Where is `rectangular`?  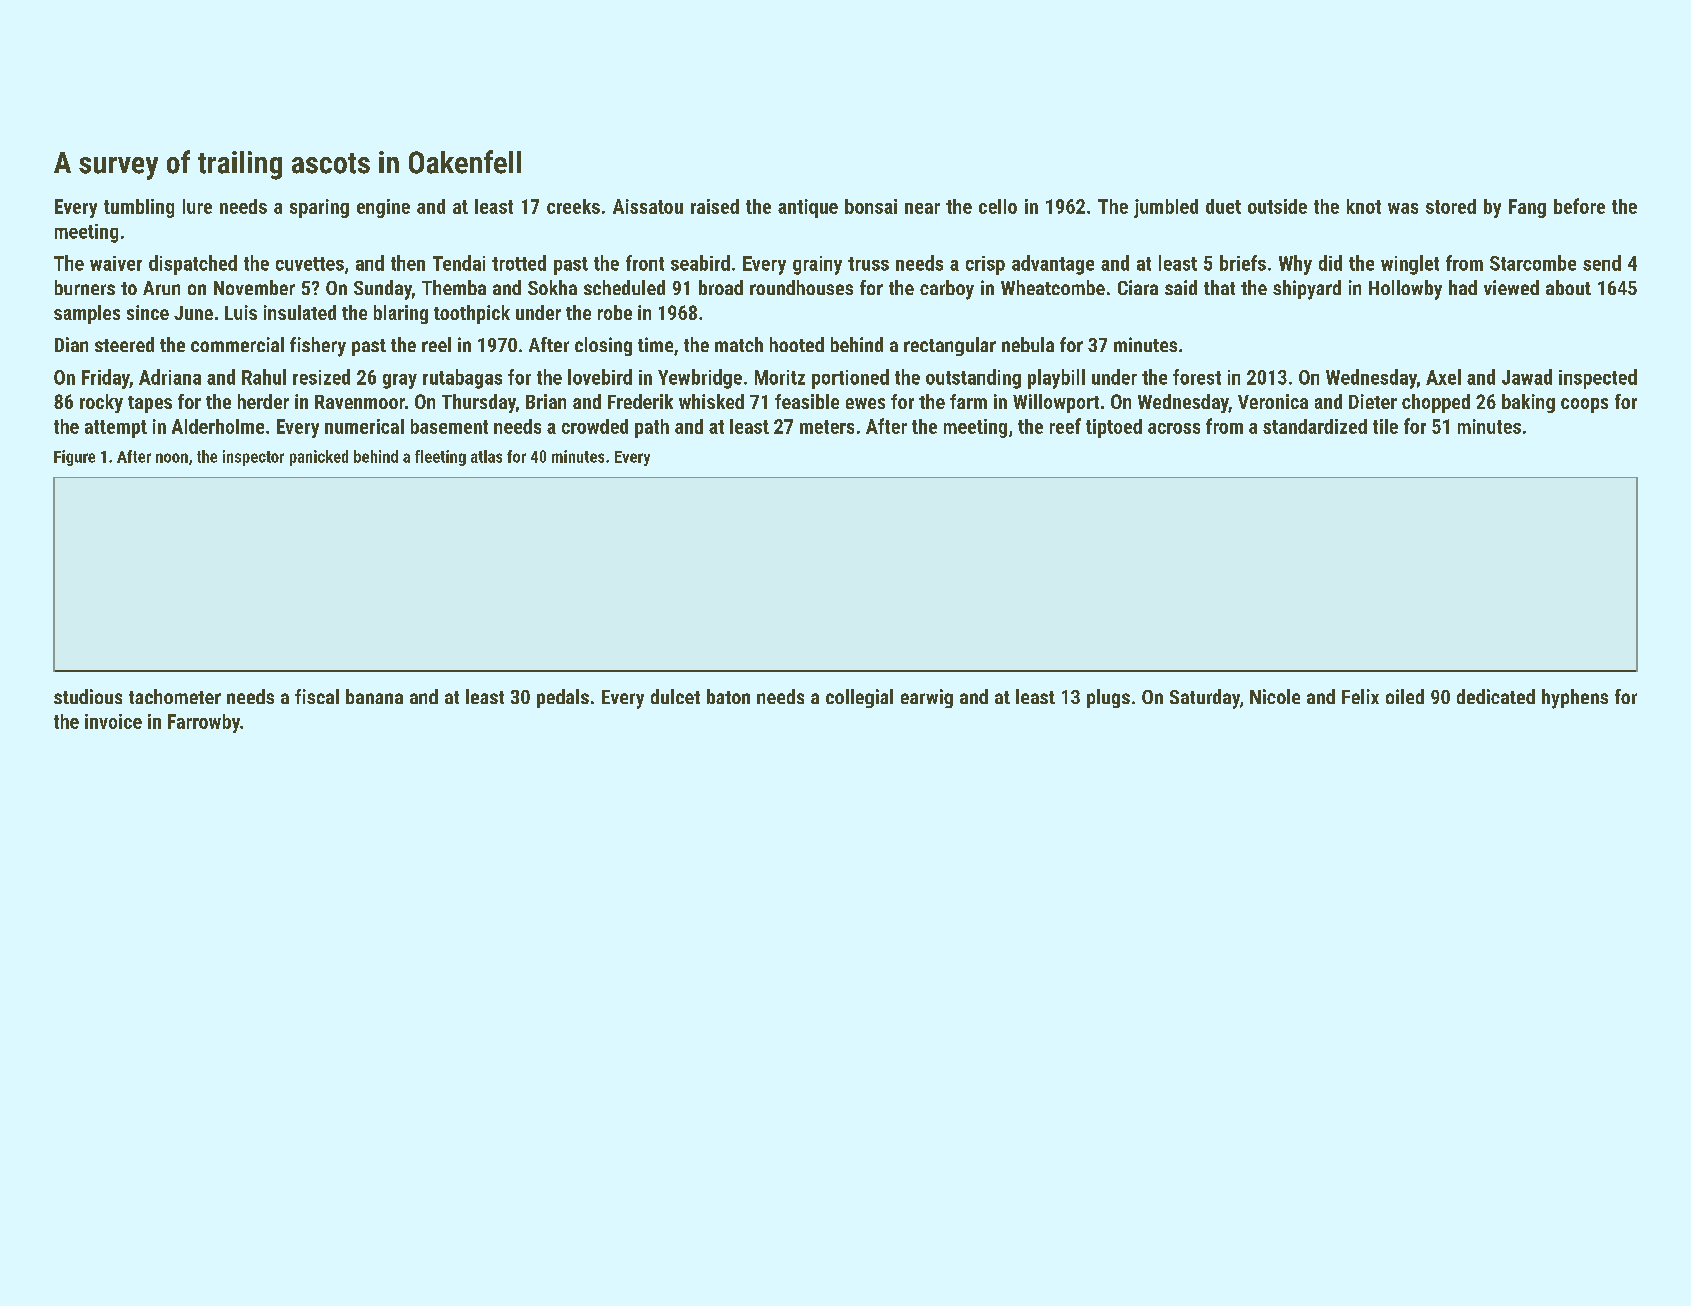 rectangular is located at coordinates (950, 346).
